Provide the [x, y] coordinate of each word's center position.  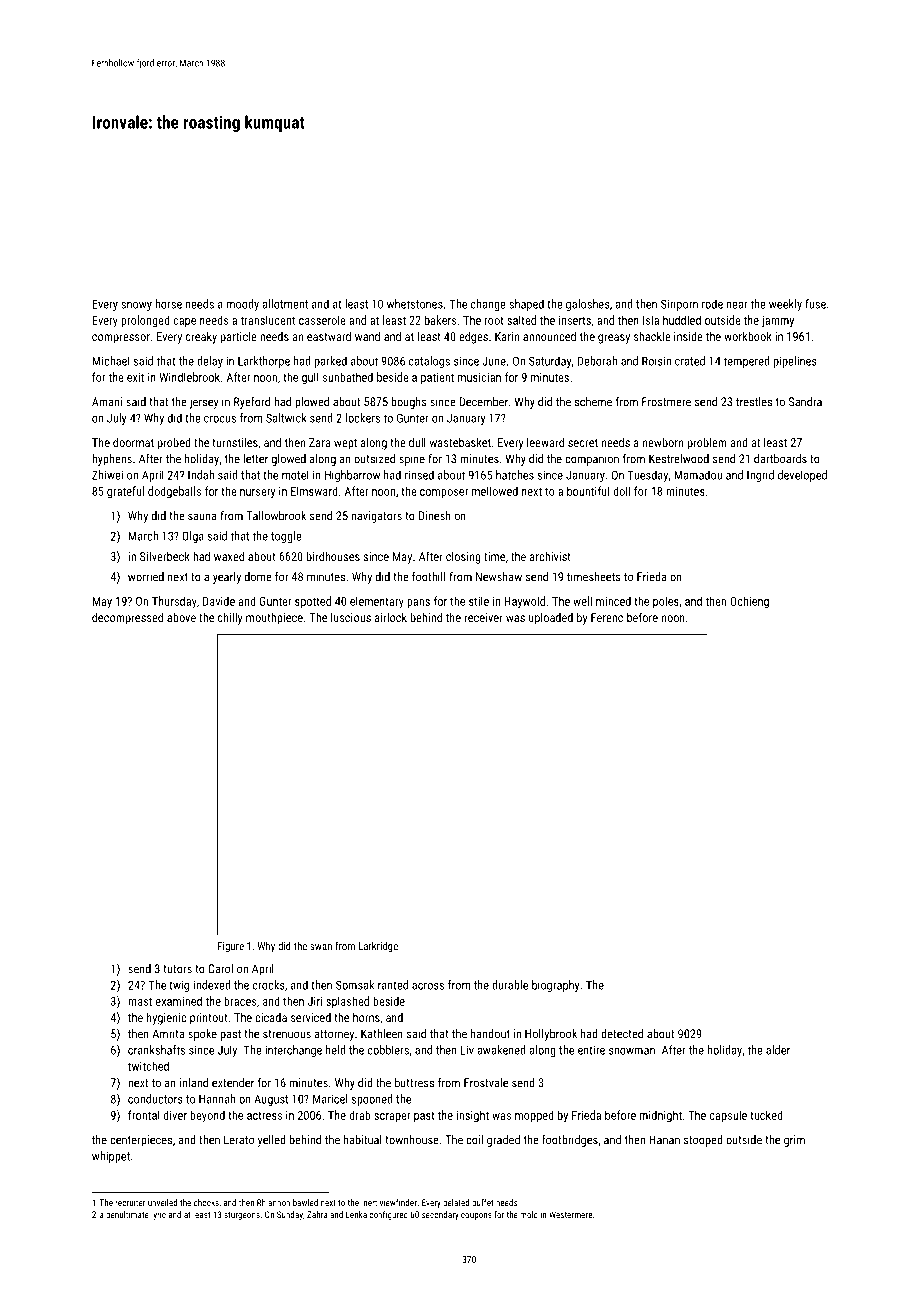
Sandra [805, 402]
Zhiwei [107, 475]
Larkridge [378, 947]
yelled [272, 1141]
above [181, 617]
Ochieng [749, 602]
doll [621, 491]
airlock [391, 617]
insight [473, 1116]
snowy [136, 306]
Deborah [597, 361]
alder [778, 1050]
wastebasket [460, 442]
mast [140, 1001]
